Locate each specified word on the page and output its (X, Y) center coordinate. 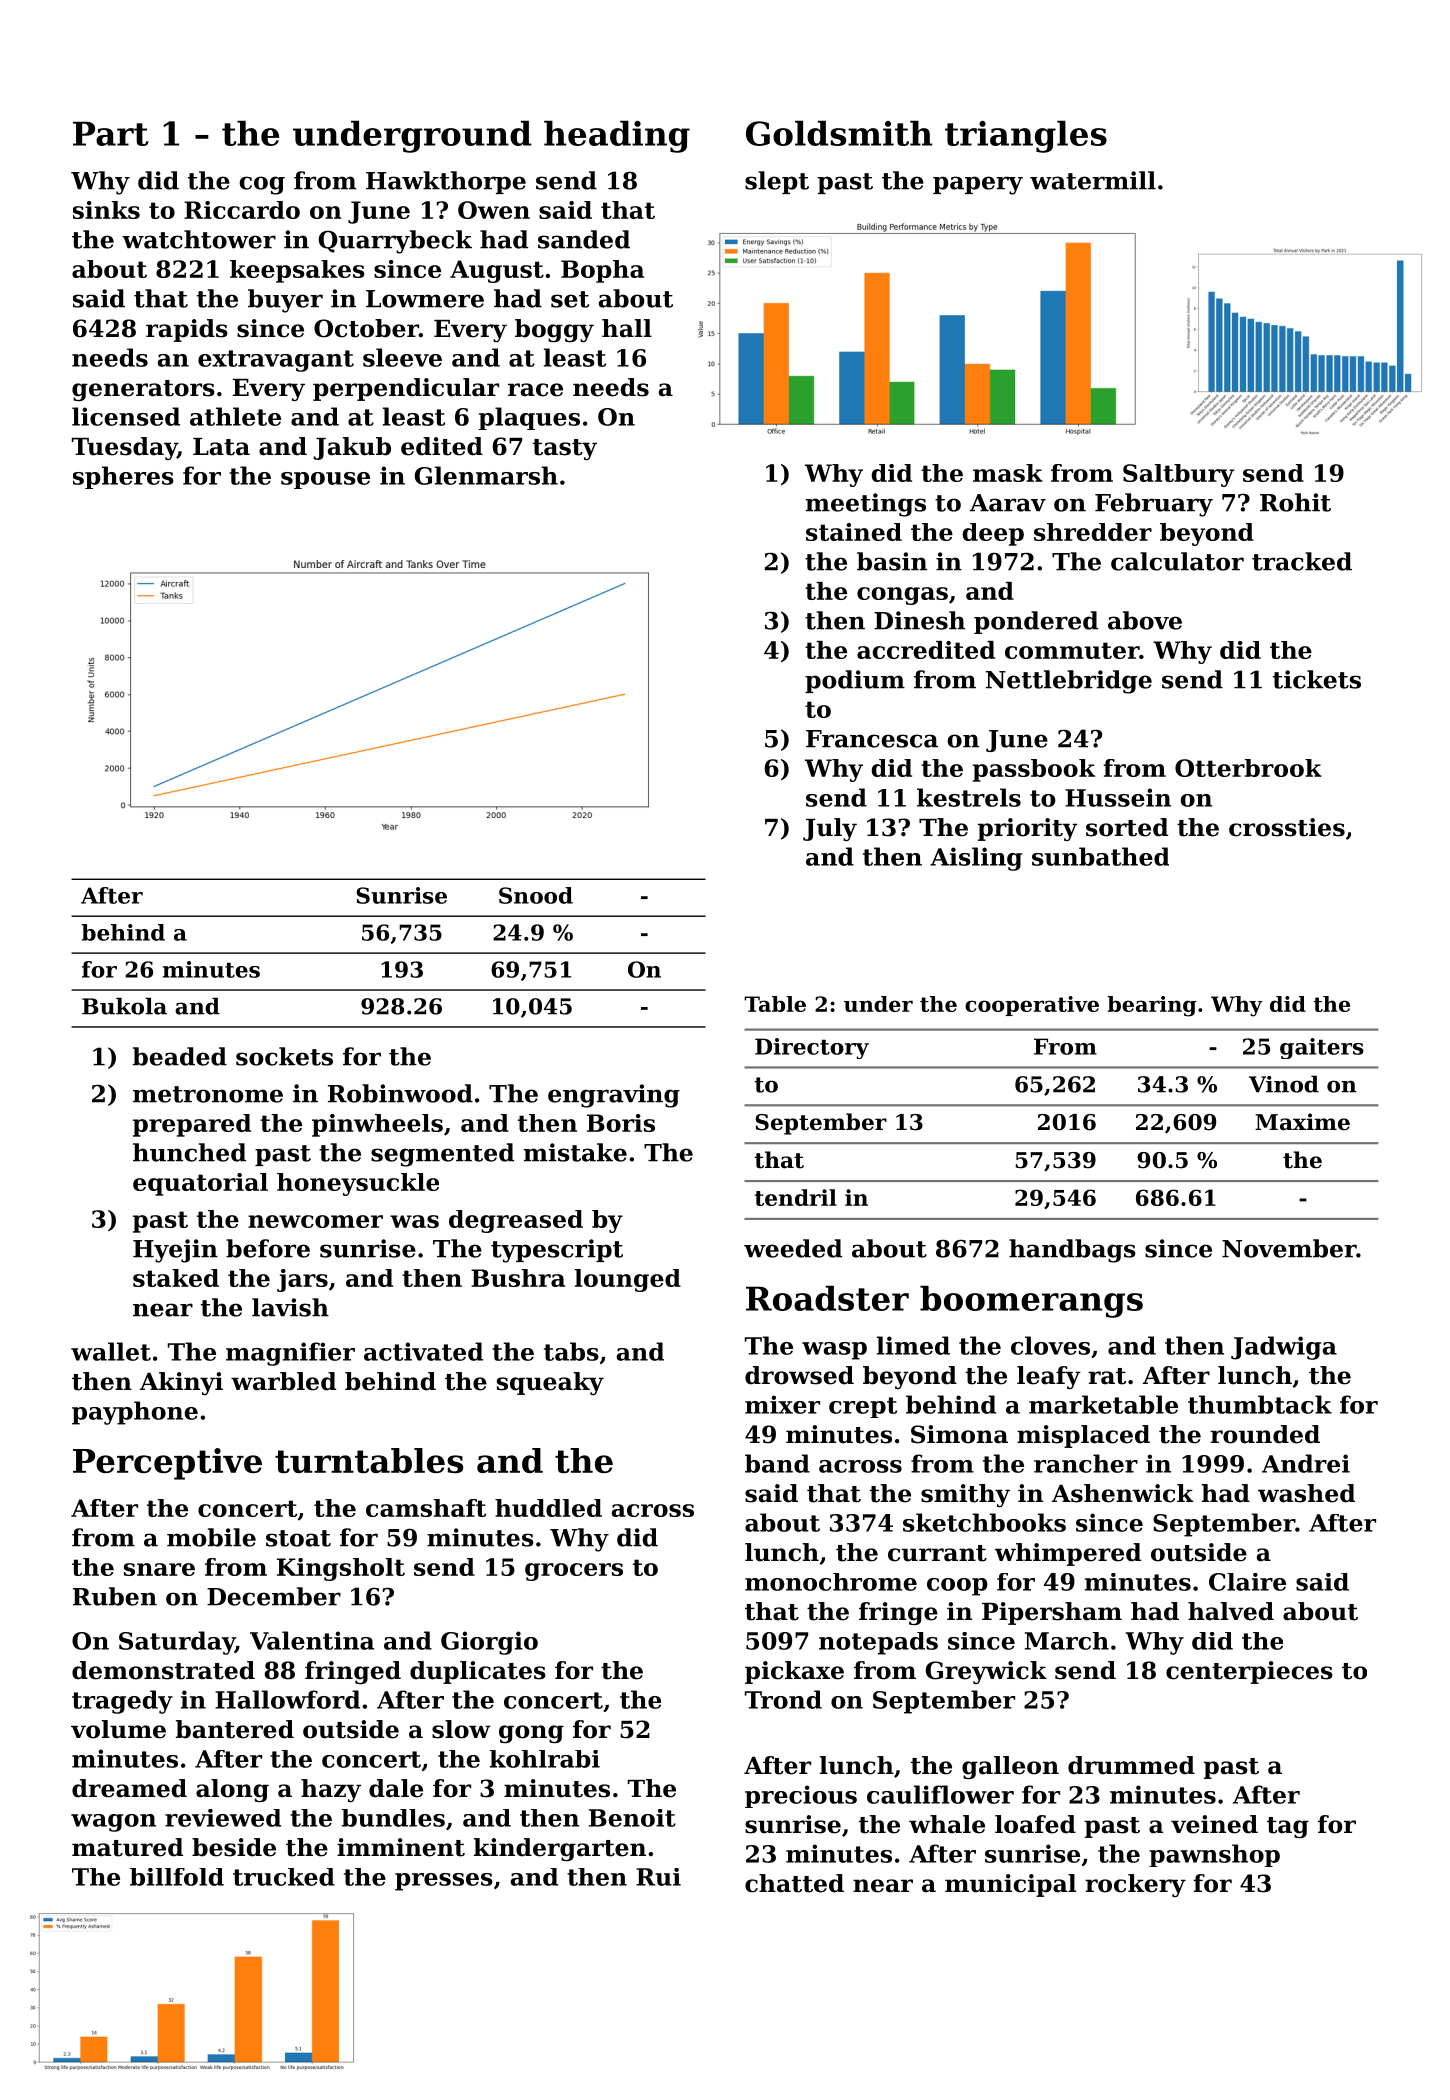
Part (110, 133)
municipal (1010, 1885)
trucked (284, 1877)
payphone (135, 1413)
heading (617, 136)
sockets (284, 1056)
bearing (1152, 1006)
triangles (1026, 136)
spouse (325, 480)
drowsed (799, 1375)
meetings (866, 505)
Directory (812, 1048)
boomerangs (1031, 1301)
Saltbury (1179, 475)
